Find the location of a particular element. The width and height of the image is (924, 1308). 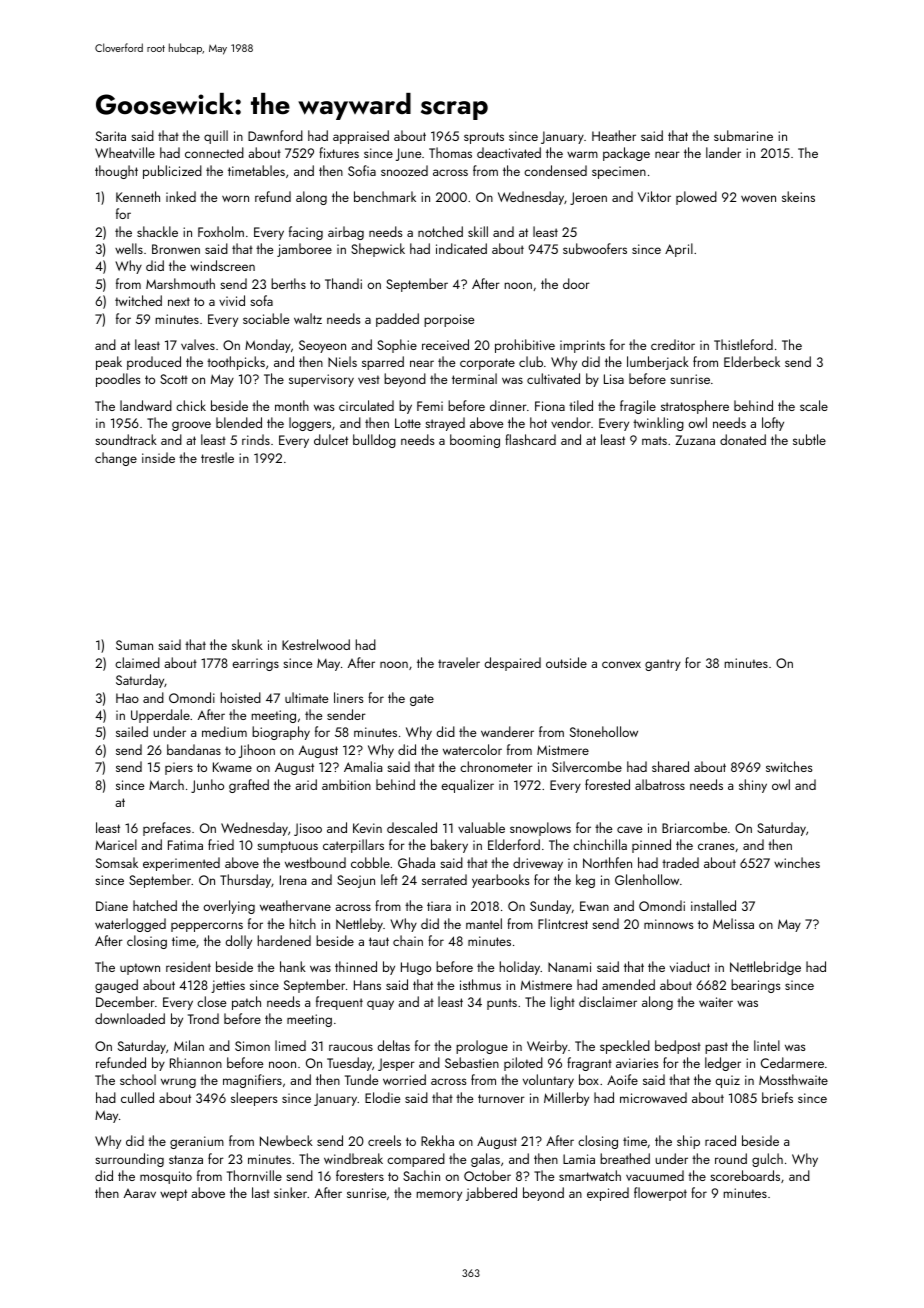

donated is located at coordinates (743, 439).
